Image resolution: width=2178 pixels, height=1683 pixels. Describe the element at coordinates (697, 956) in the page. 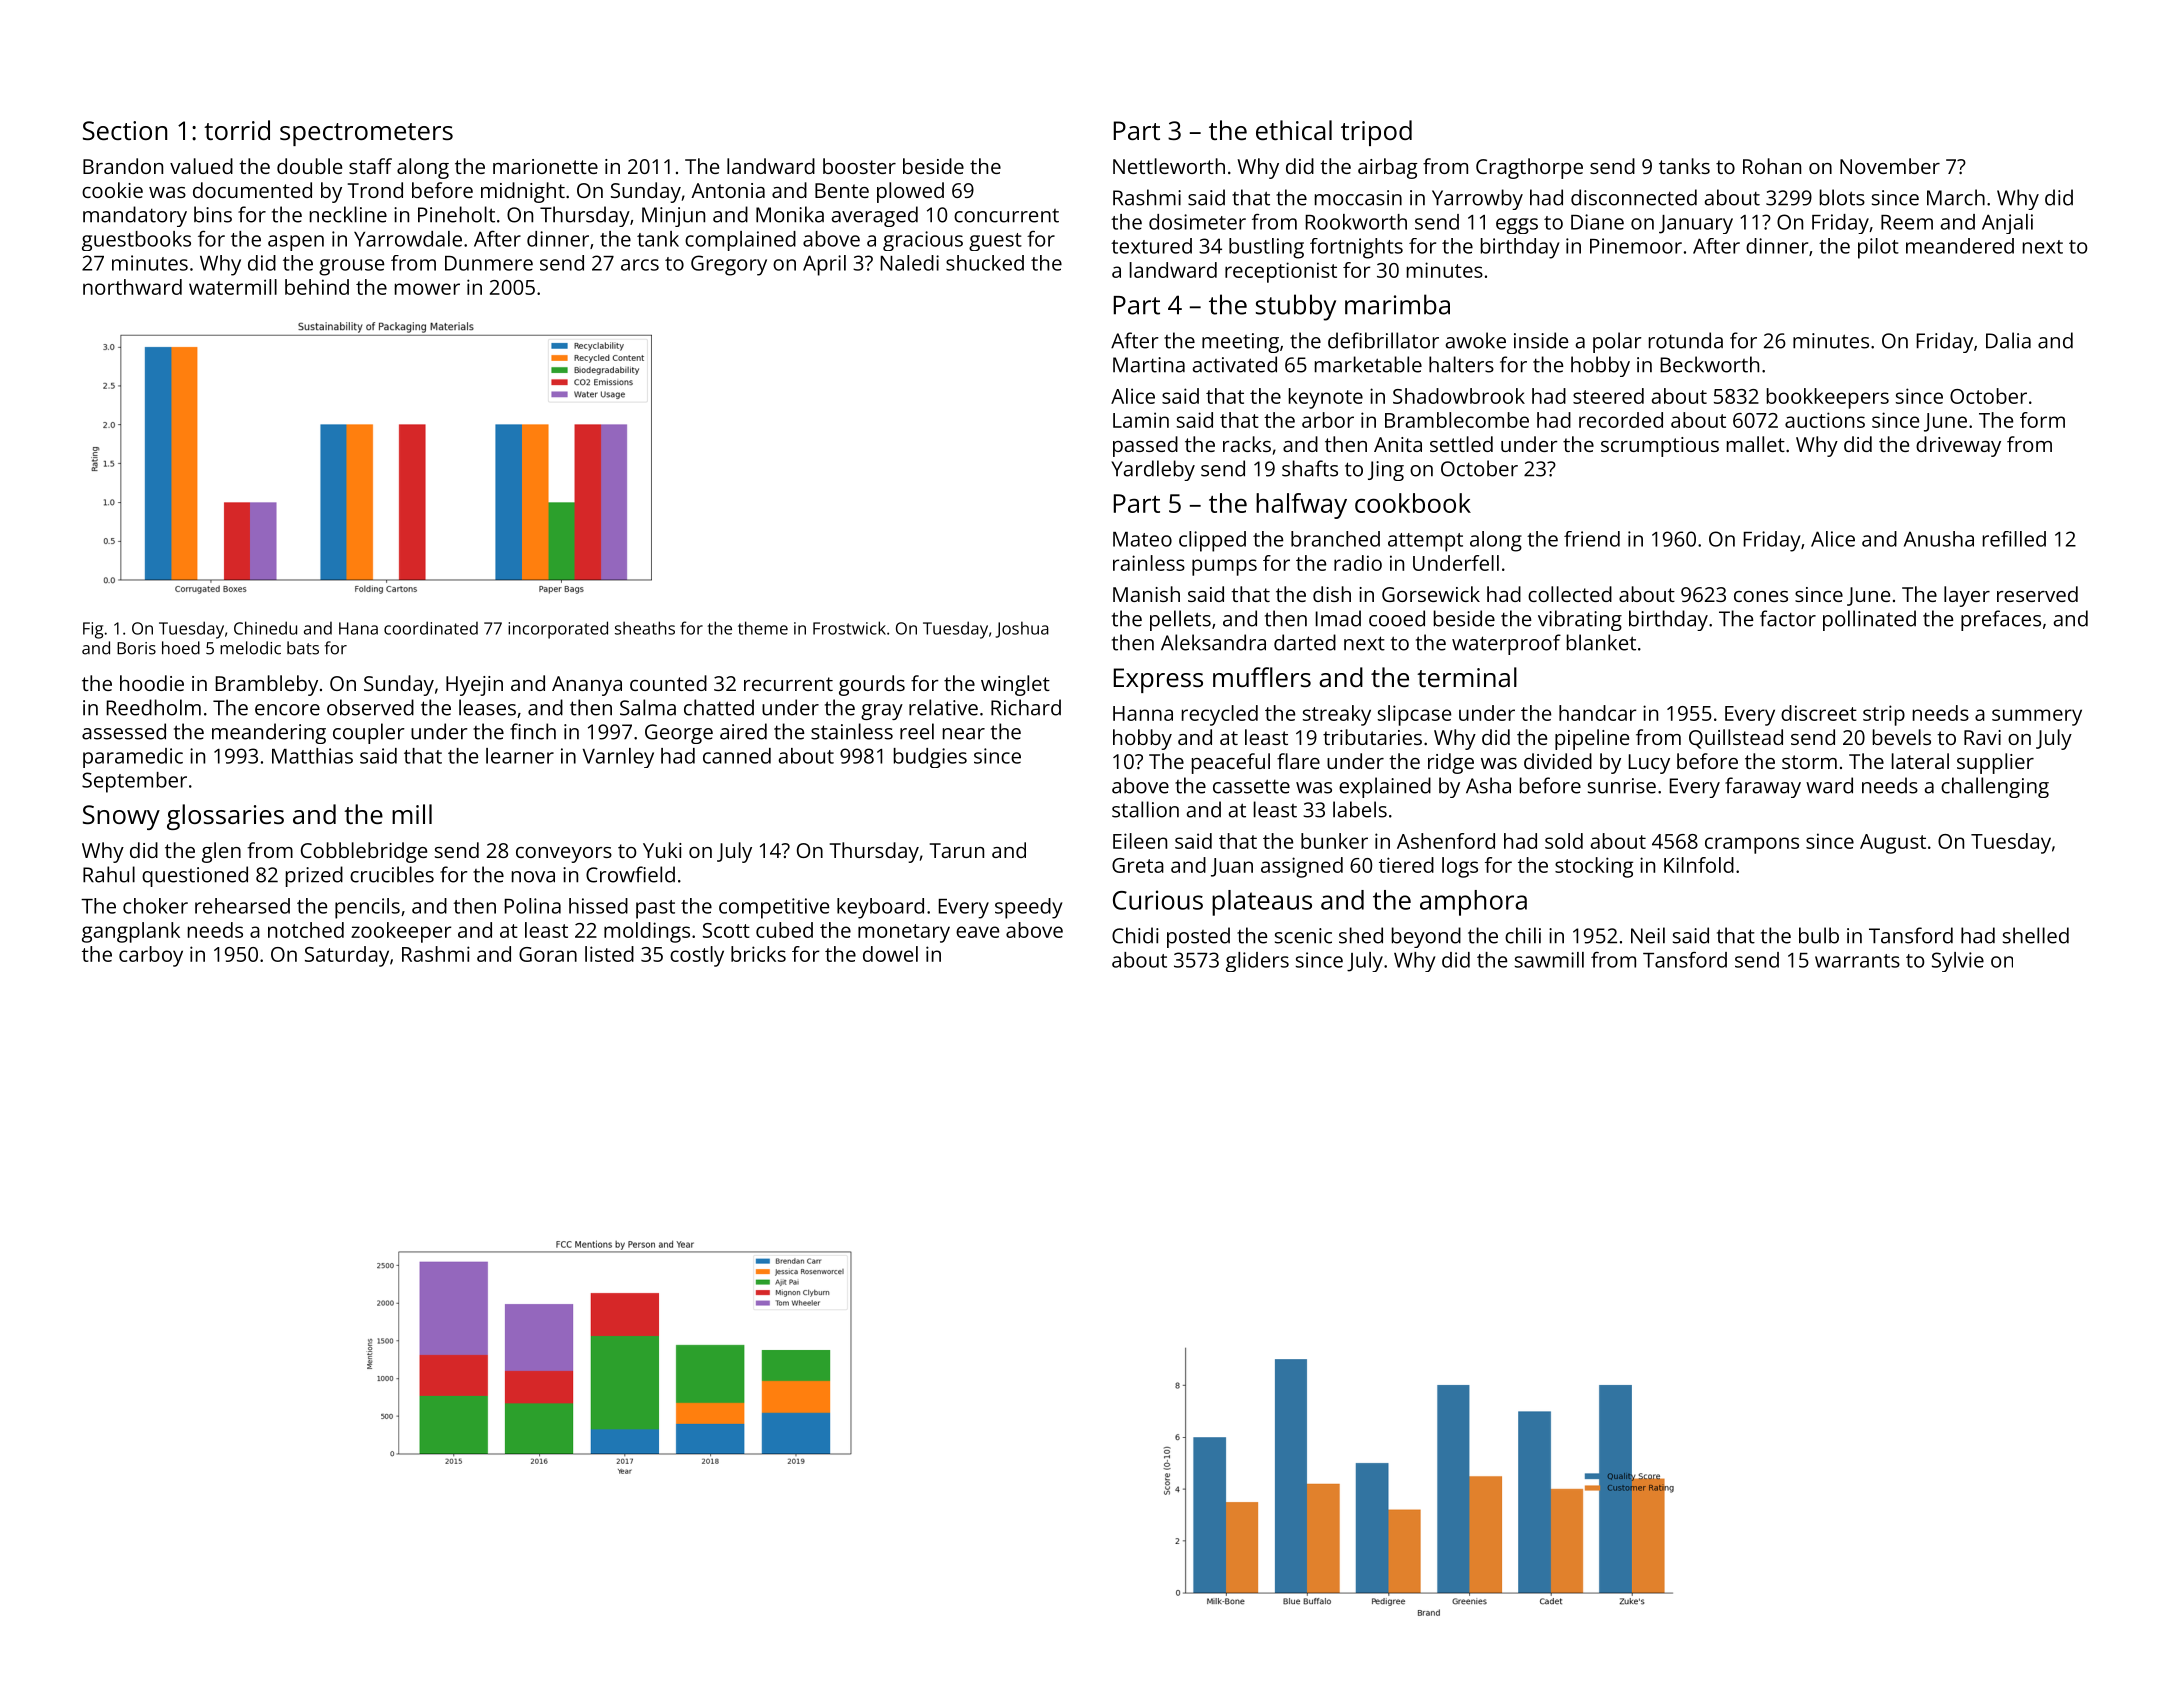

I see `costly` at that location.
